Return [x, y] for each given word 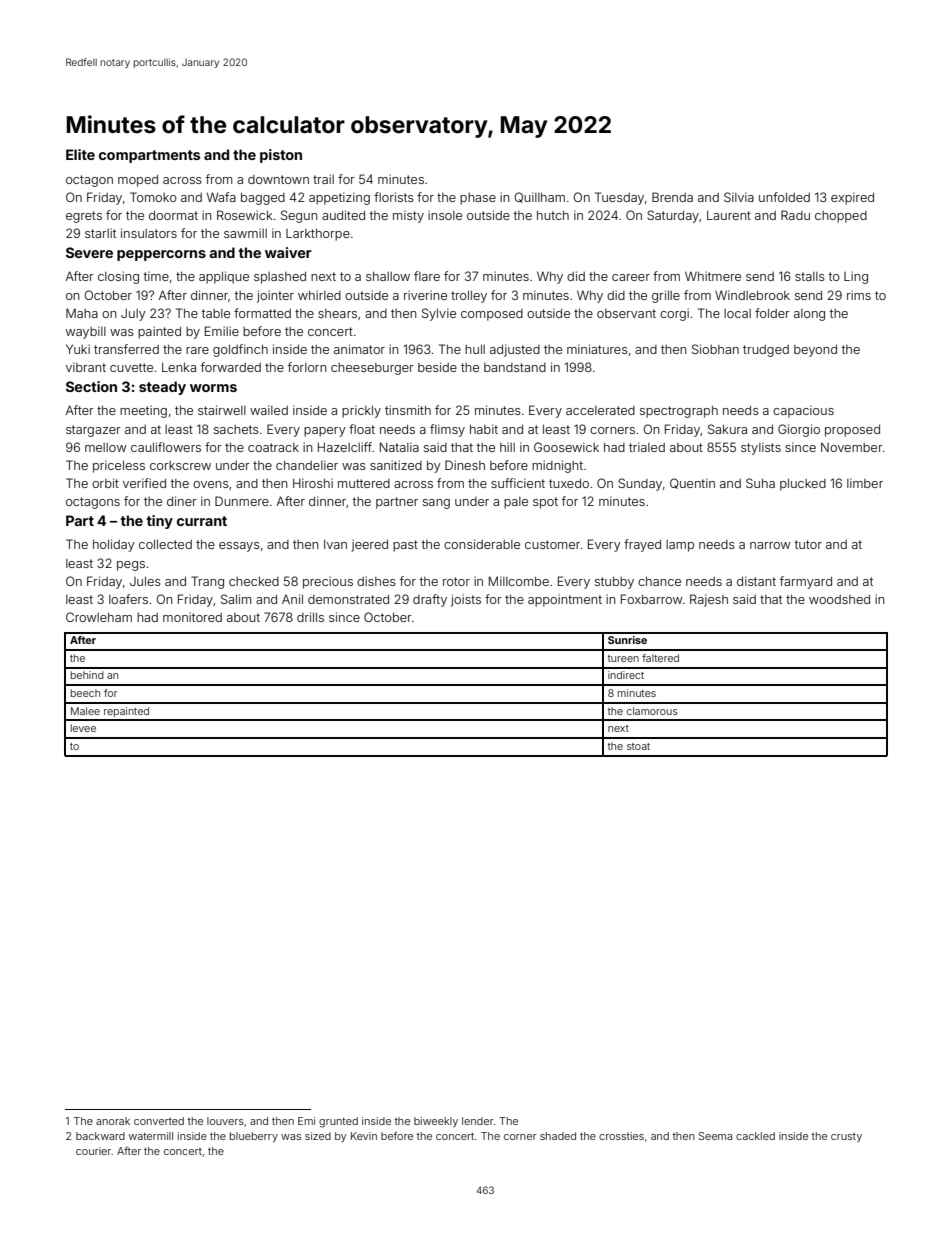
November [852, 447]
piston [281, 156]
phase [478, 199]
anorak [113, 1121]
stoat [638, 746]
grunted [338, 1122]
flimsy [447, 430]
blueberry [254, 1137]
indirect [626, 675]
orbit [105, 483]
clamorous [652, 711]
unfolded [784, 197]
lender [478, 1121]
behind [87, 675]
